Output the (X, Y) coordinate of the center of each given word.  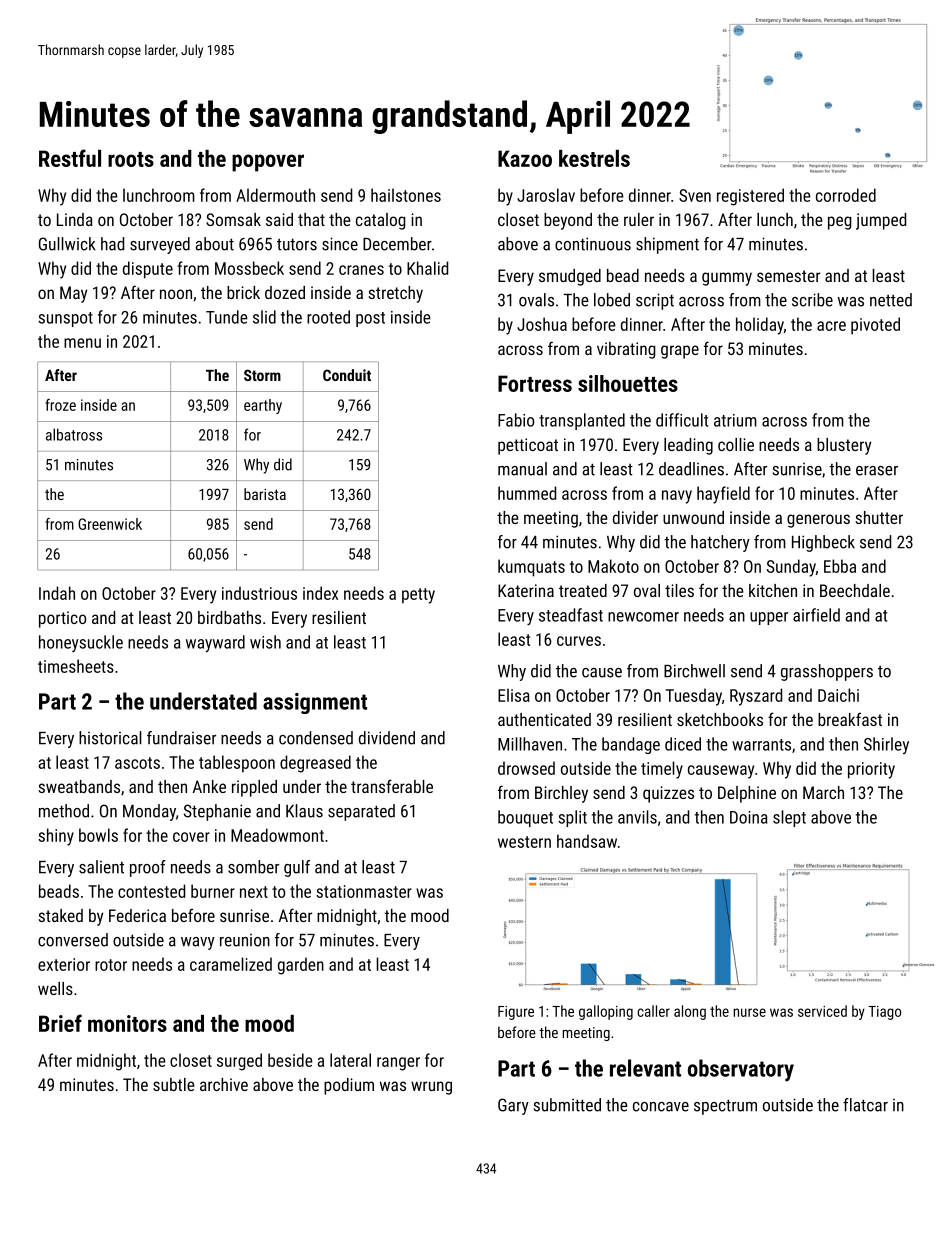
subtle (173, 1084)
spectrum (725, 1107)
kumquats (531, 568)
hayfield (723, 495)
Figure (516, 1013)
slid (264, 317)
